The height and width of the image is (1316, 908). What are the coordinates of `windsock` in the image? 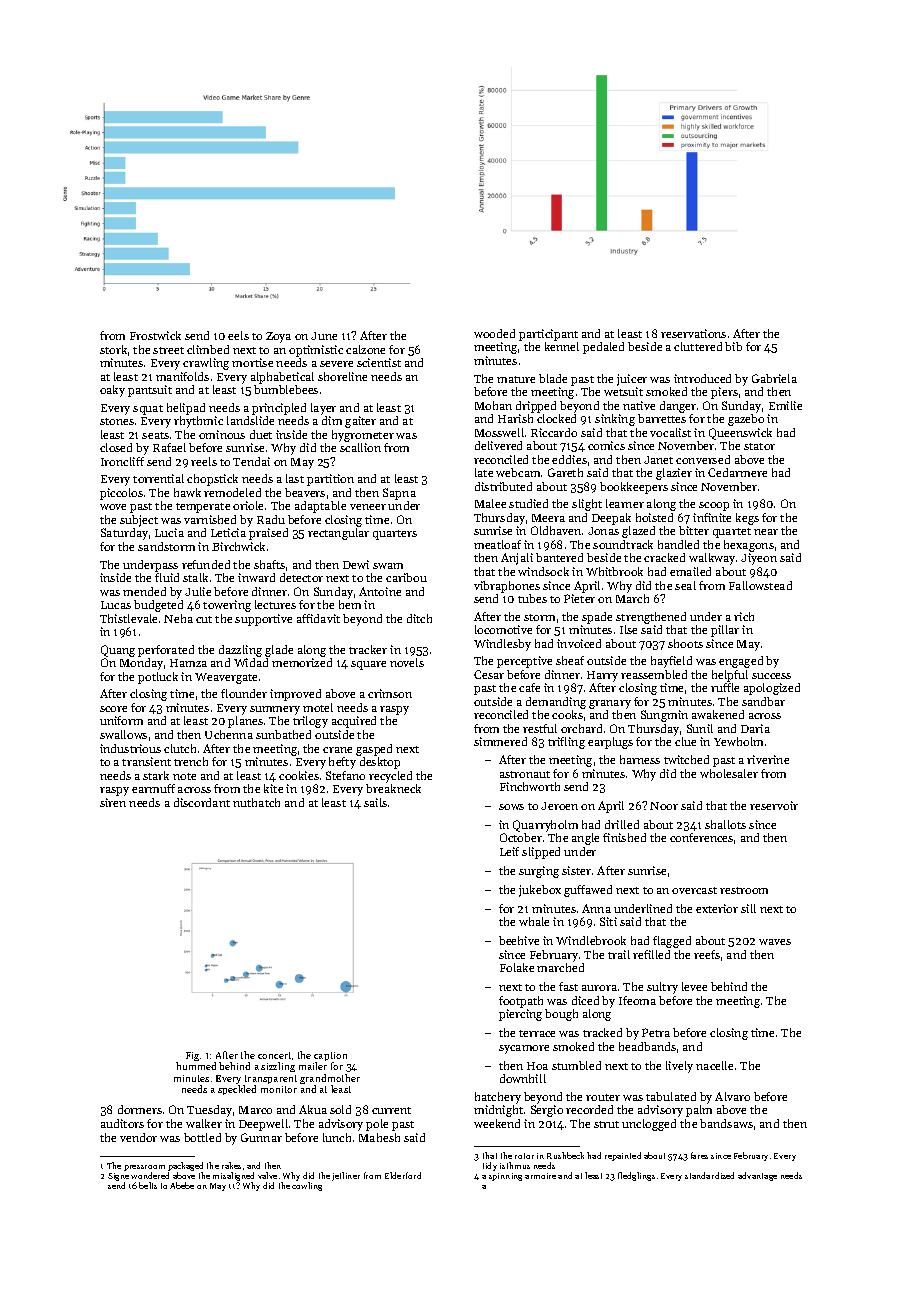 It's located at (543, 571).
